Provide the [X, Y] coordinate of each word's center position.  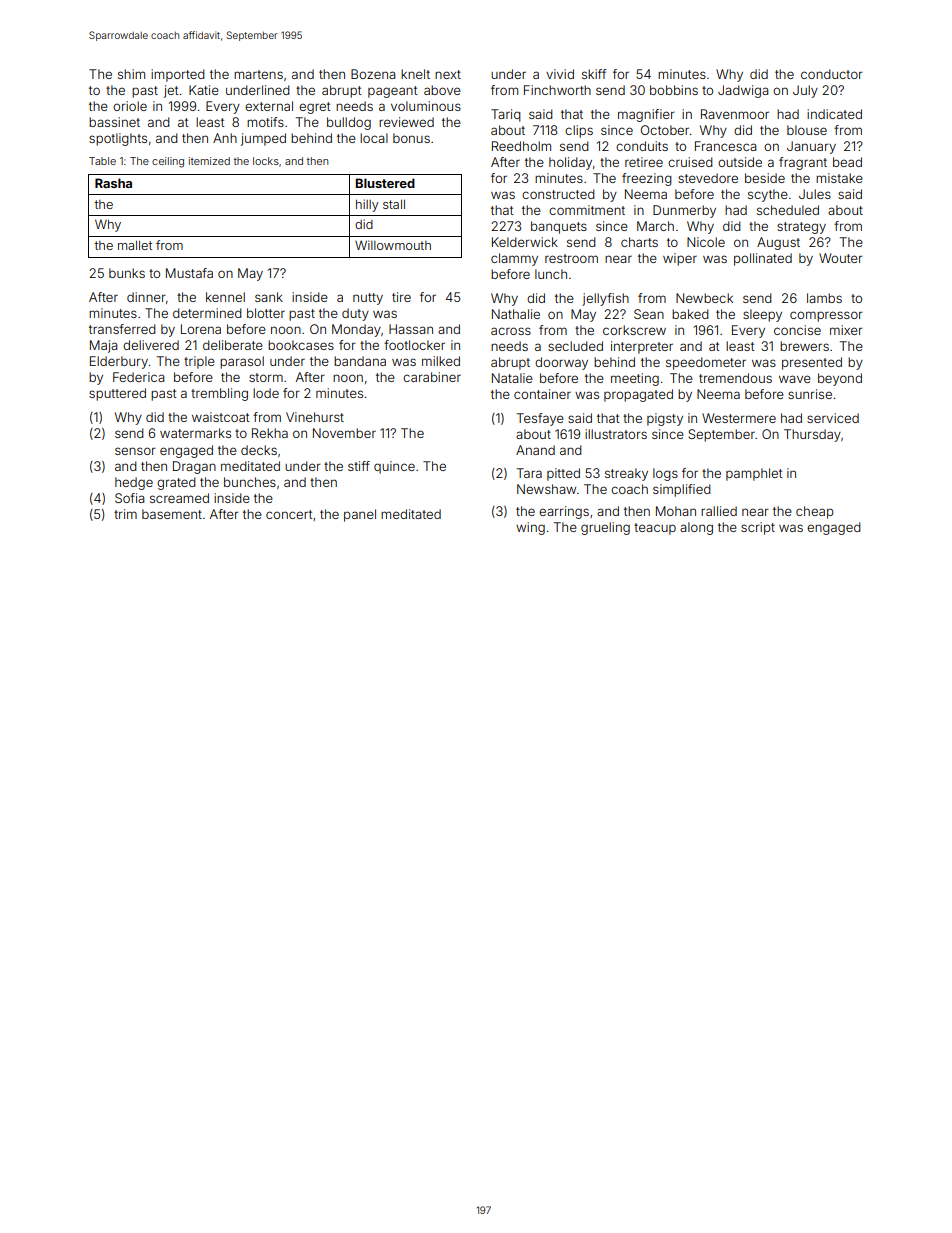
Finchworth [557, 90]
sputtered [117, 394]
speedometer [706, 363]
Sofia [129, 498]
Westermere [739, 418]
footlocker [414, 345]
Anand [535, 450]
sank [269, 297]
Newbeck [704, 298]
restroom [571, 258]
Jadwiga [743, 91]
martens [258, 74]
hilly [367, 205]
